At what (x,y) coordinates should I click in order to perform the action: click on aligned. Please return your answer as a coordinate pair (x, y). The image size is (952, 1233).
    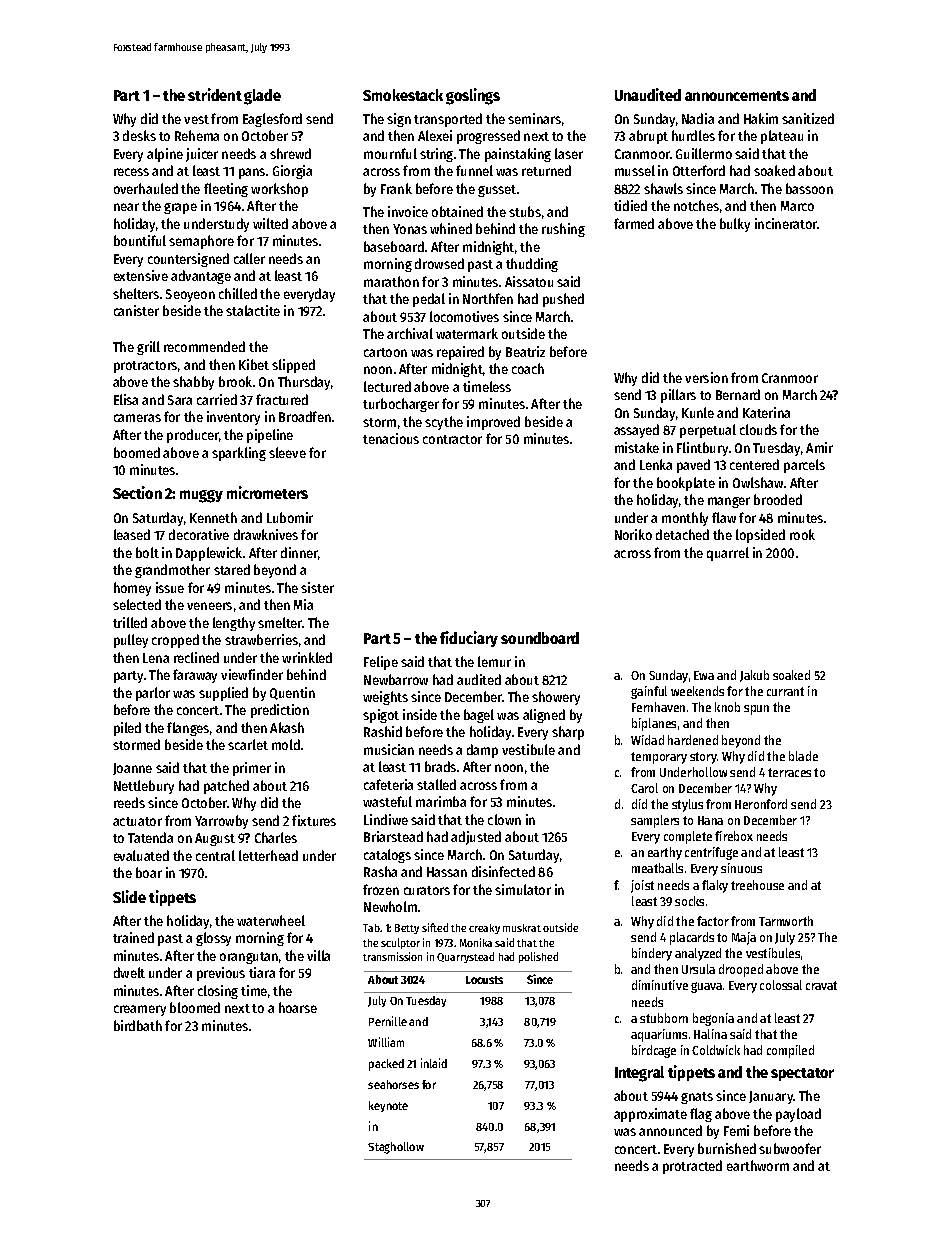
    Looking at the image, I should click on (544, 716).
